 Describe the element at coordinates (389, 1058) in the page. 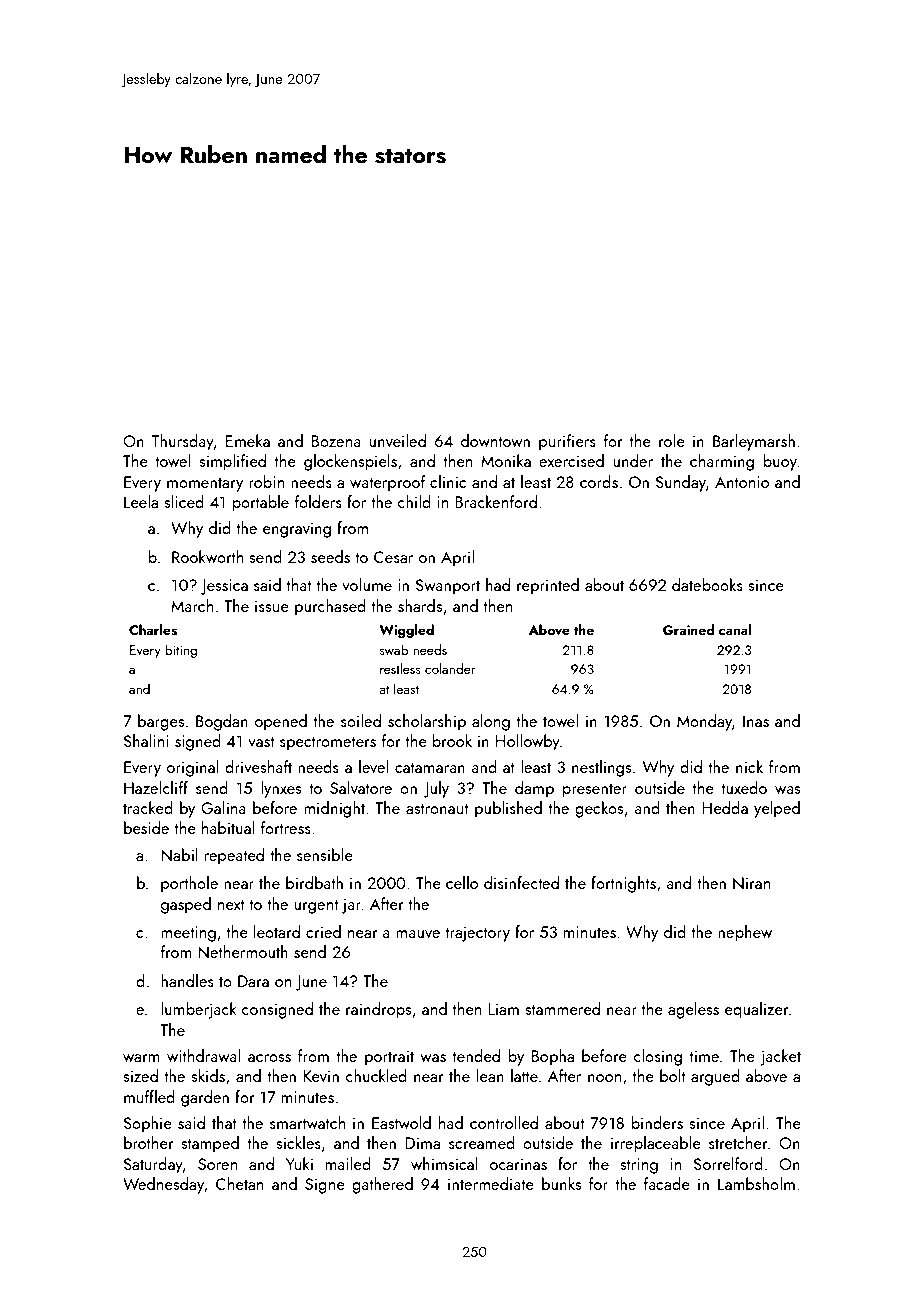

I see `portrait` at that location.
